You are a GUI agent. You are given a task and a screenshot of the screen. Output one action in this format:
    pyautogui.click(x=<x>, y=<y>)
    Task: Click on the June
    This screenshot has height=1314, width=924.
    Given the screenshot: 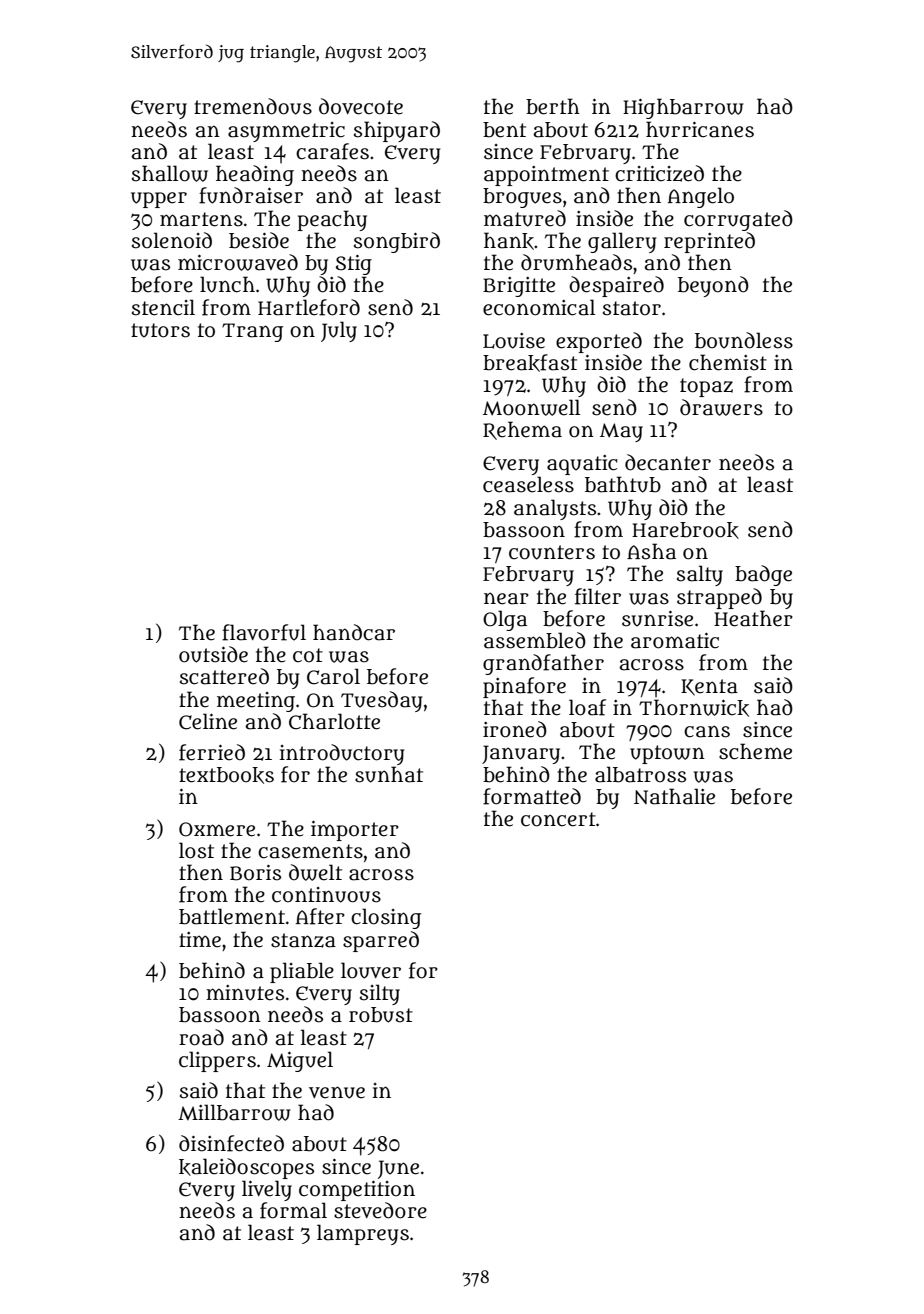 What is the action you would take?
    pyautogui.click(x=398, y=1169)
